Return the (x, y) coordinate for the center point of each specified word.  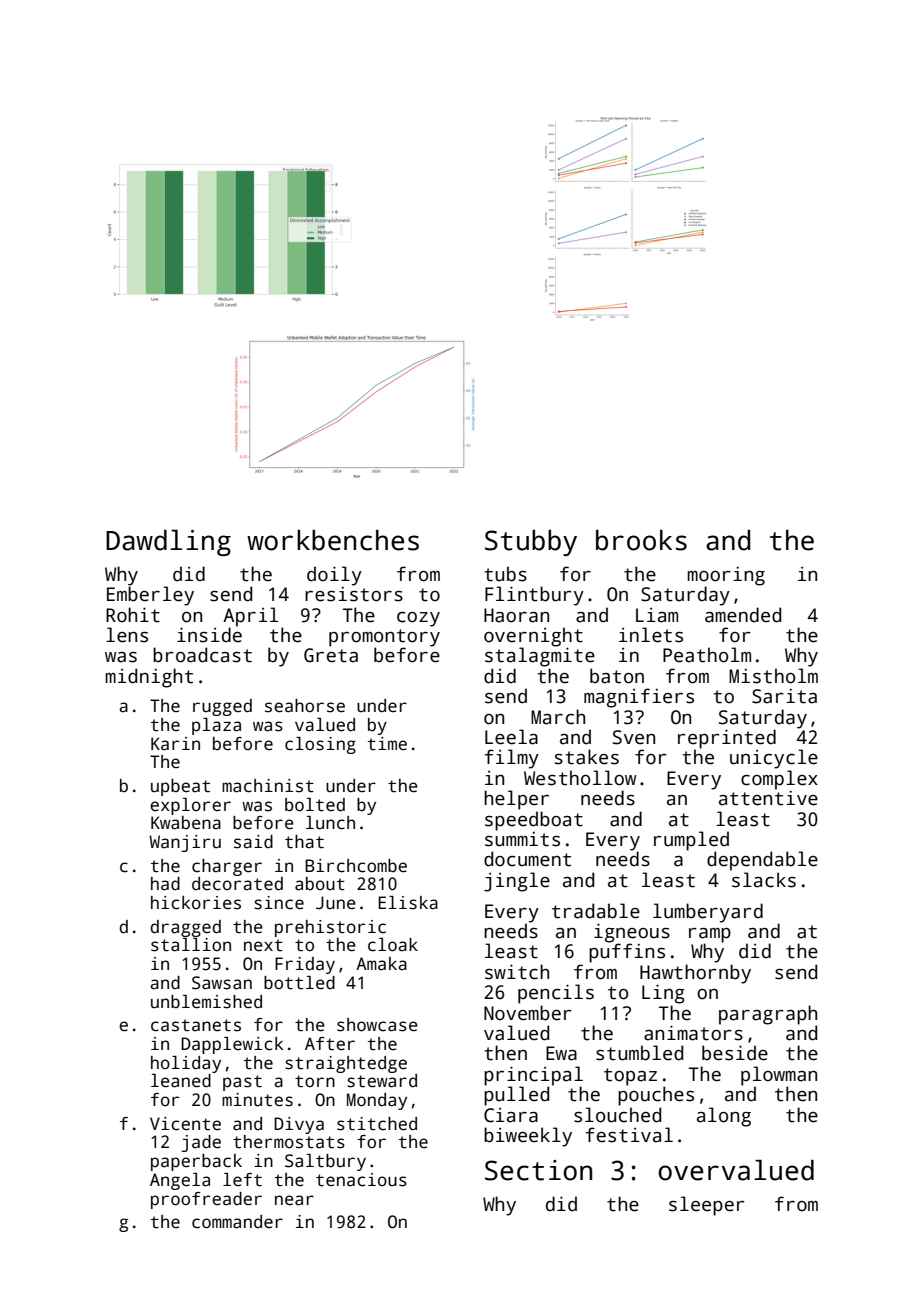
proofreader (206, 1200)
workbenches (333, 540)
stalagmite (540, 657)
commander (237, 1222)
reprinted (727, 739)
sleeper (707, 1206)
